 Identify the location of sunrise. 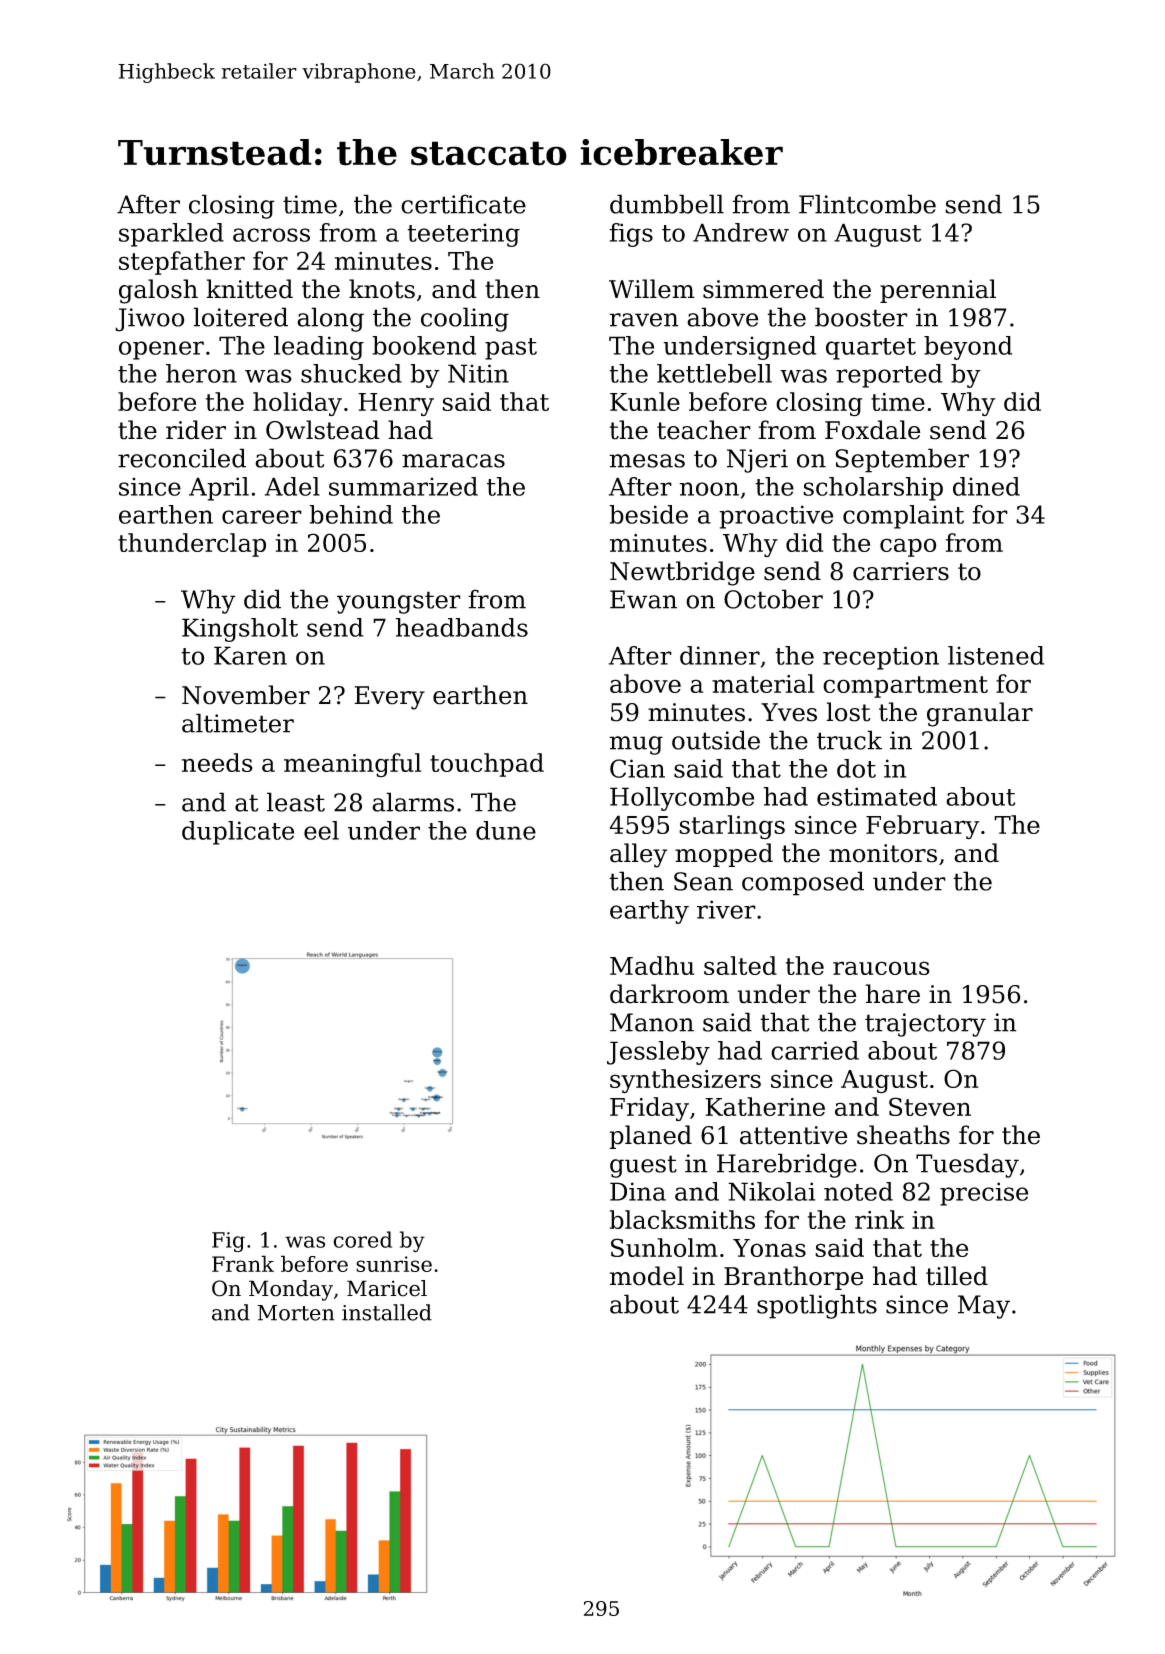
(394, 1264).
